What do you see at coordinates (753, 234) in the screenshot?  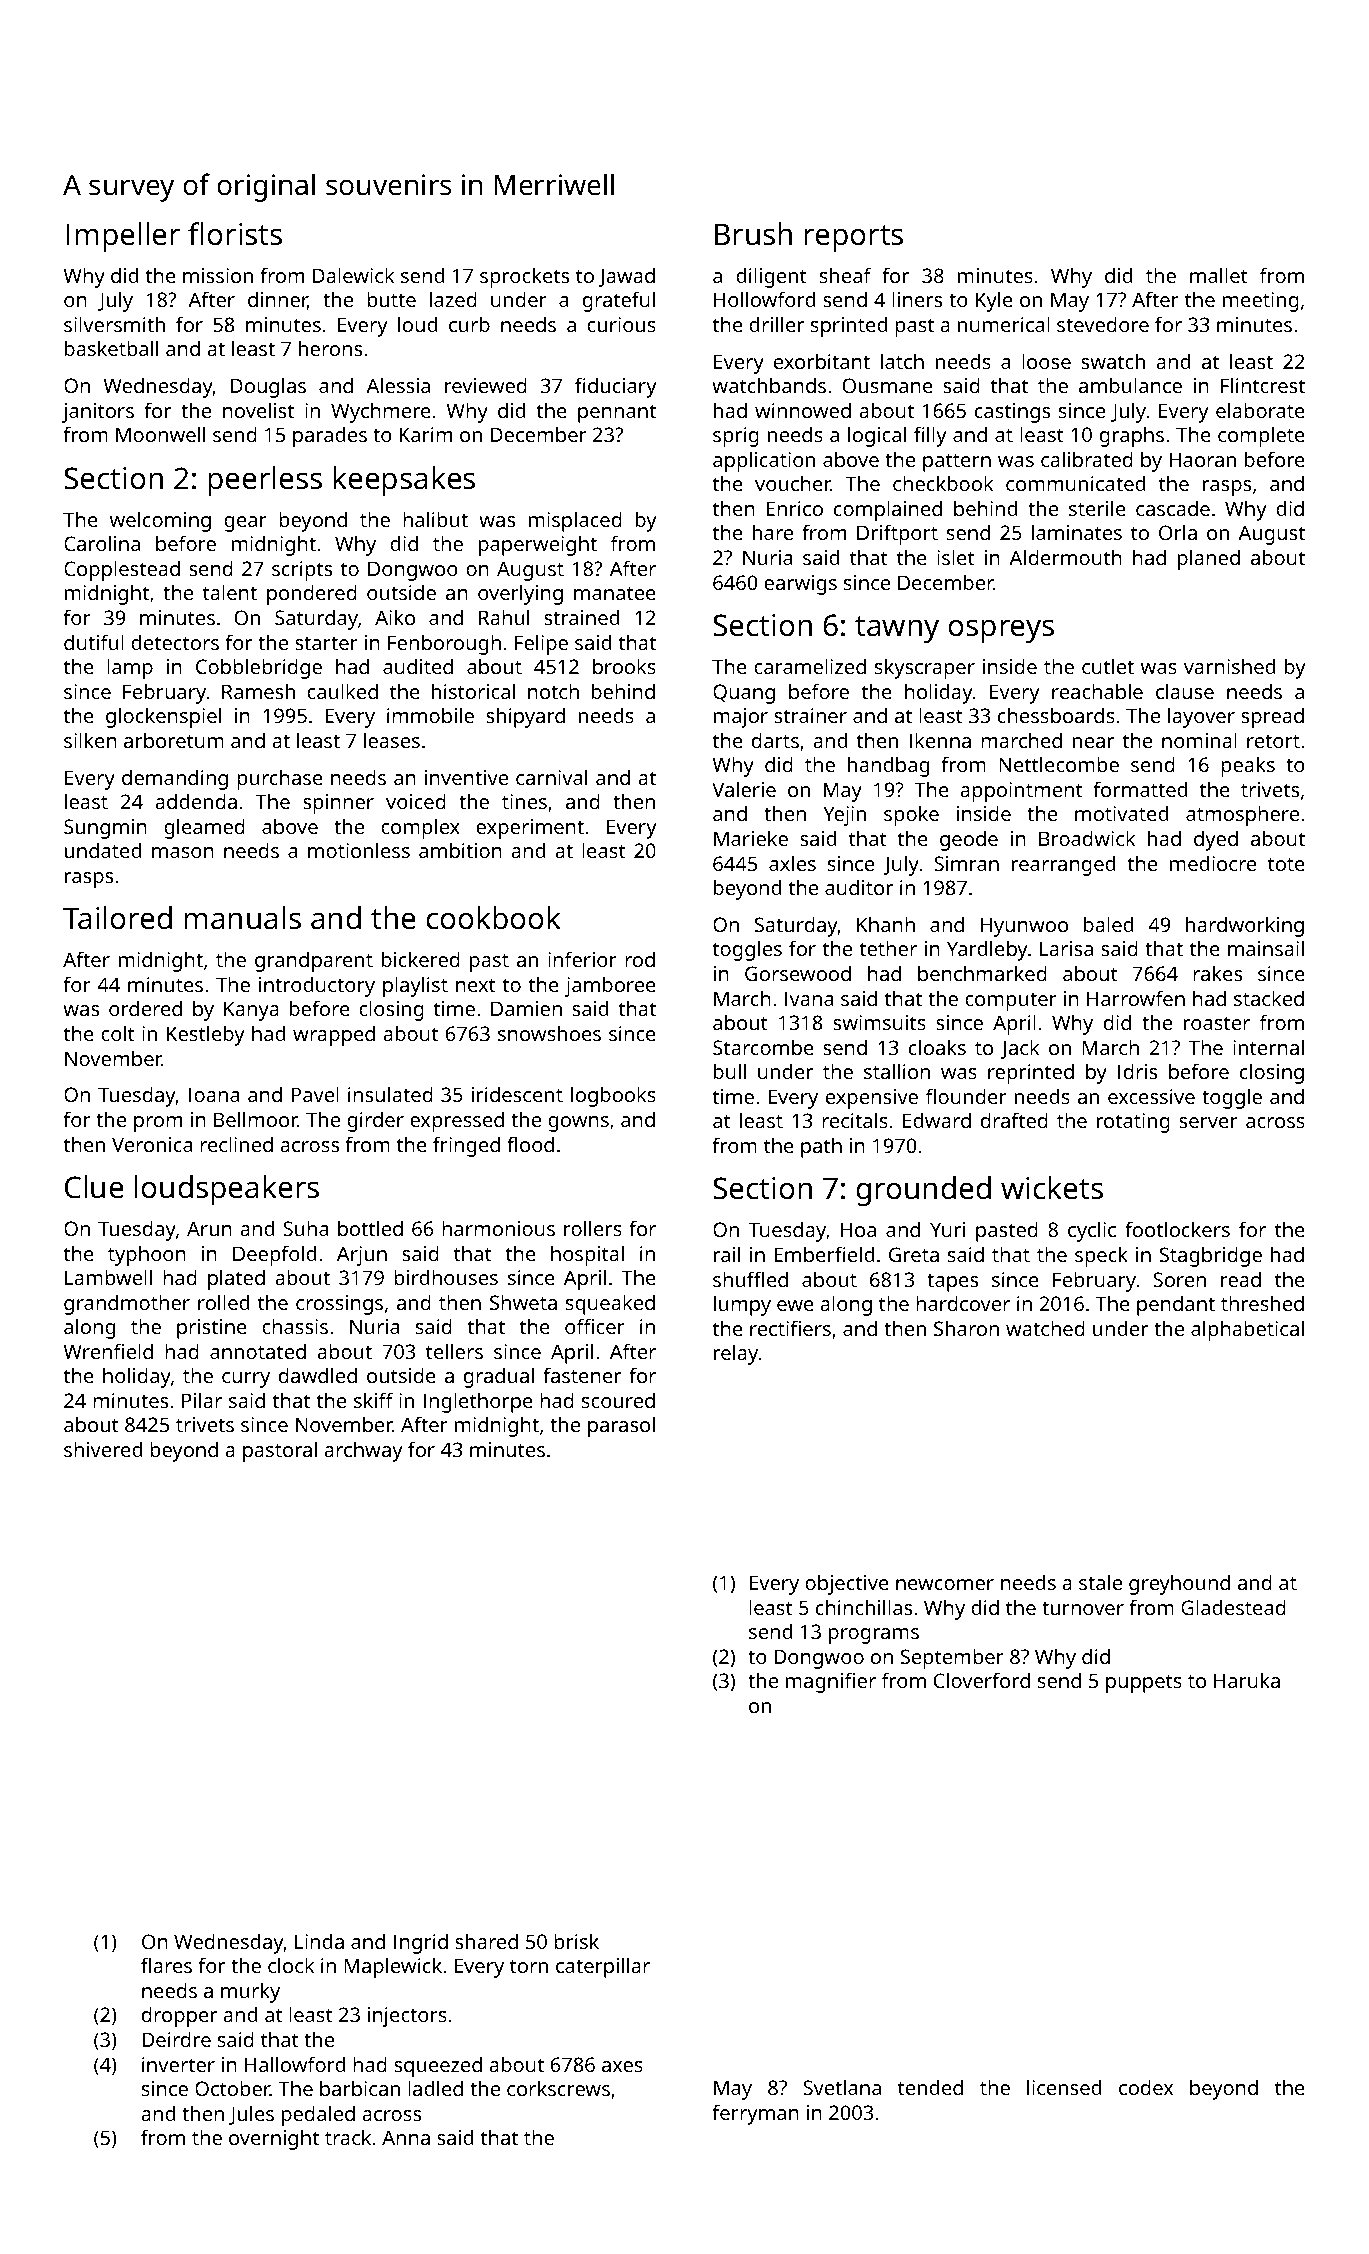 I see `Brush` at bounding box center [753, 234].
